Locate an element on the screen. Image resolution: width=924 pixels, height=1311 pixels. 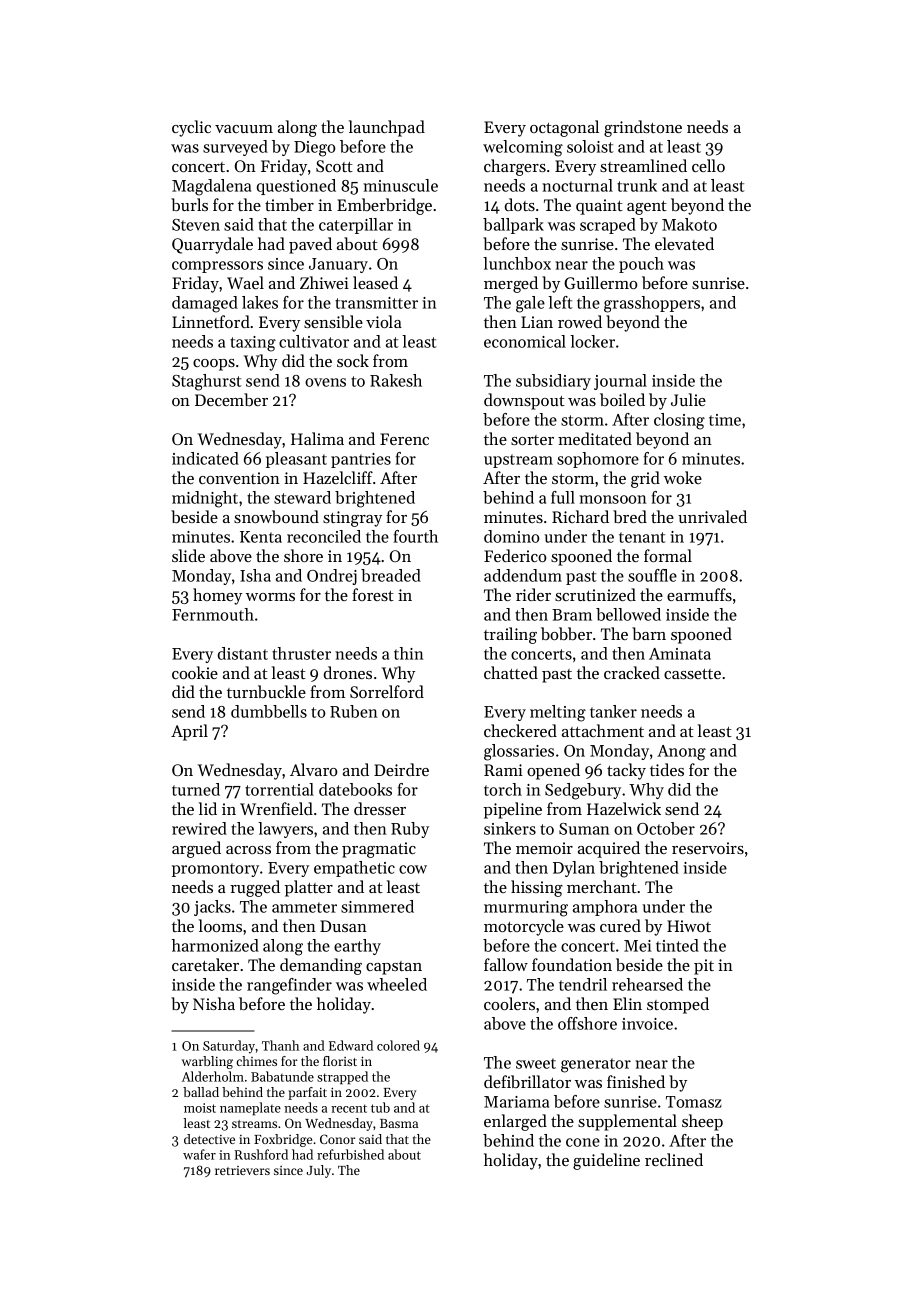
closing is located at coordinates (679, 421).
